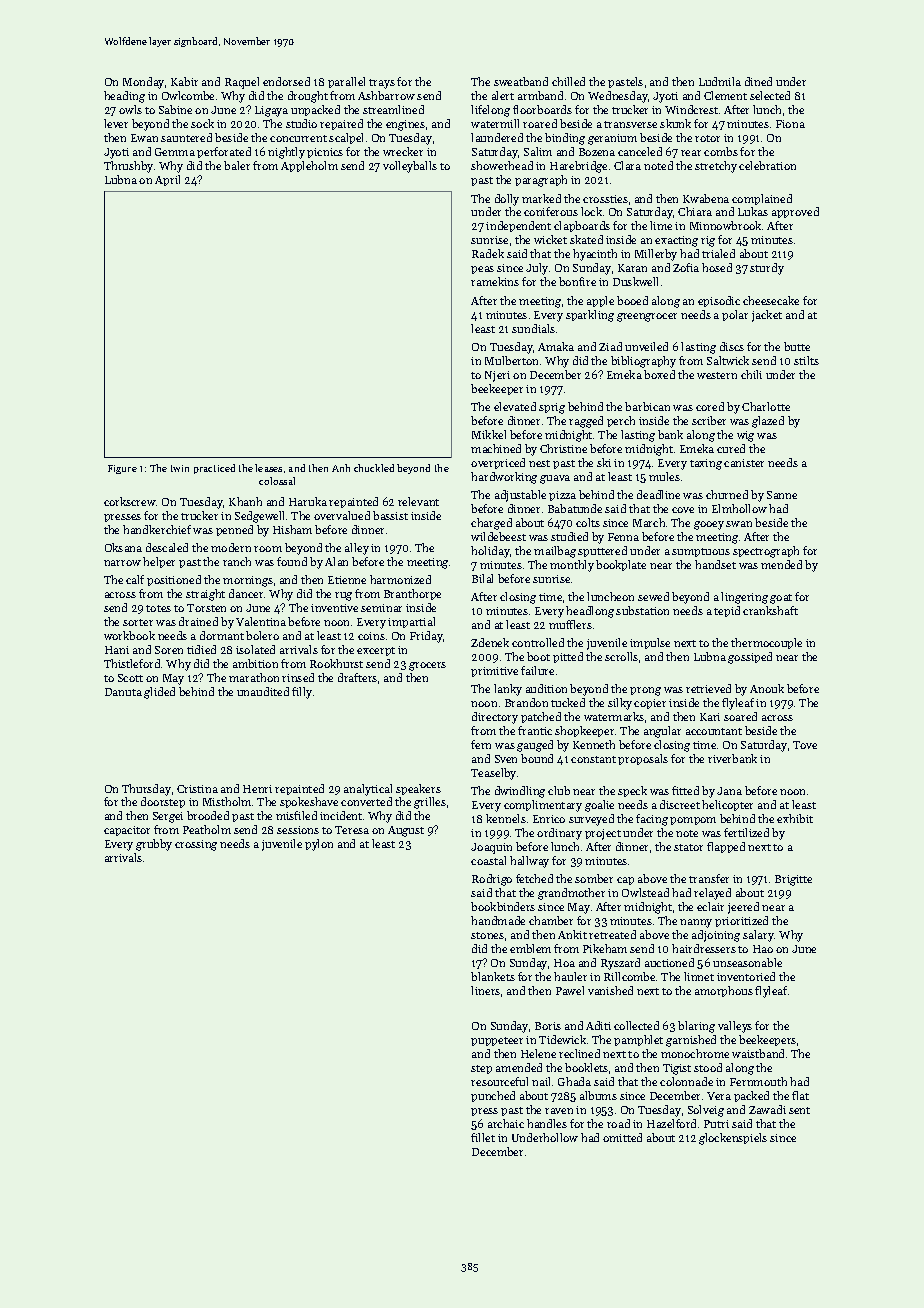 The image size is (924, 1308). Describe the element at coordinates (319, 845) in the screenshot. I see `pylon` at that location.
